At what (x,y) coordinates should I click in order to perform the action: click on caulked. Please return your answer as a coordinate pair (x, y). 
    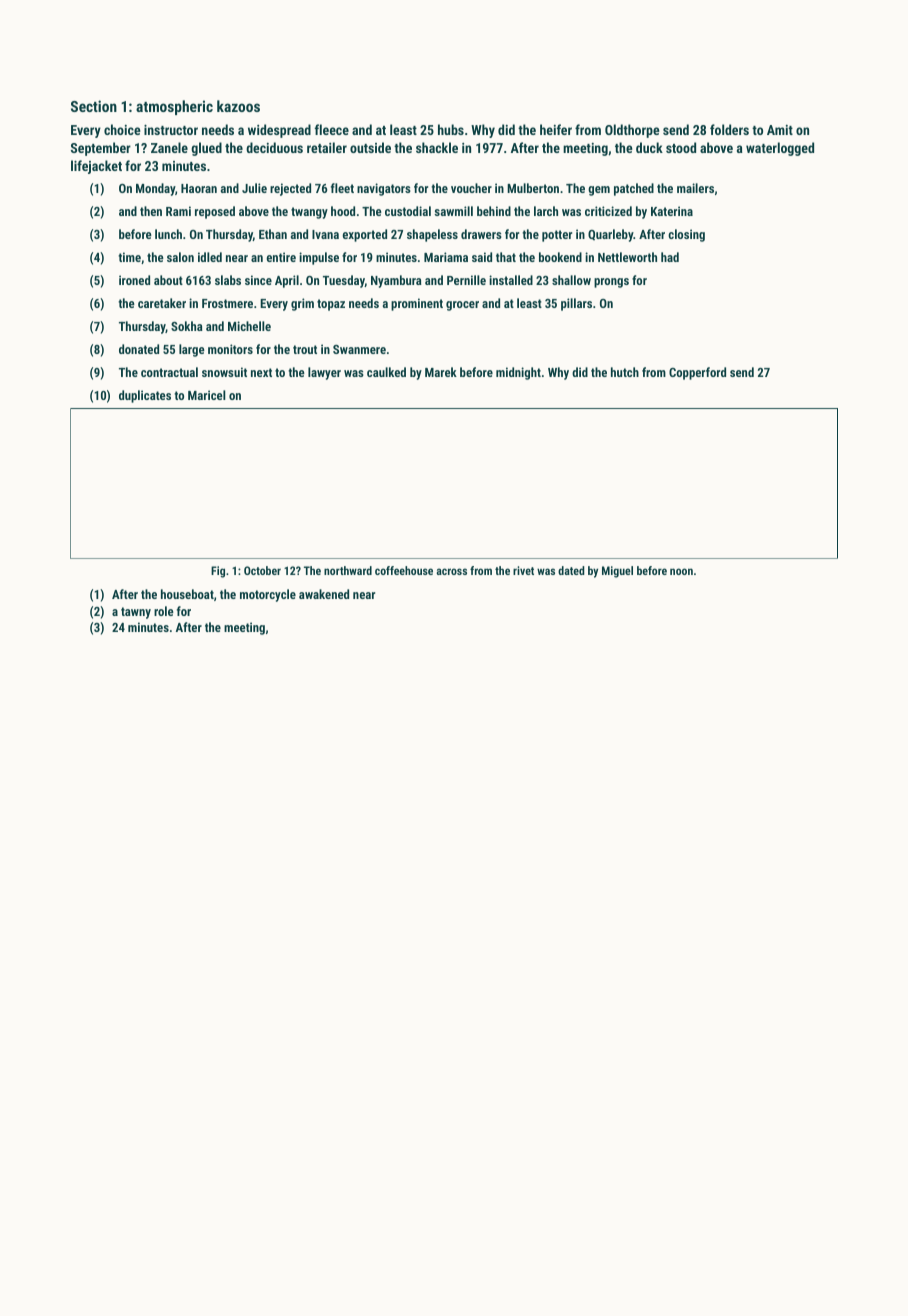
    Looking at the image, I should click on (386, 372).
